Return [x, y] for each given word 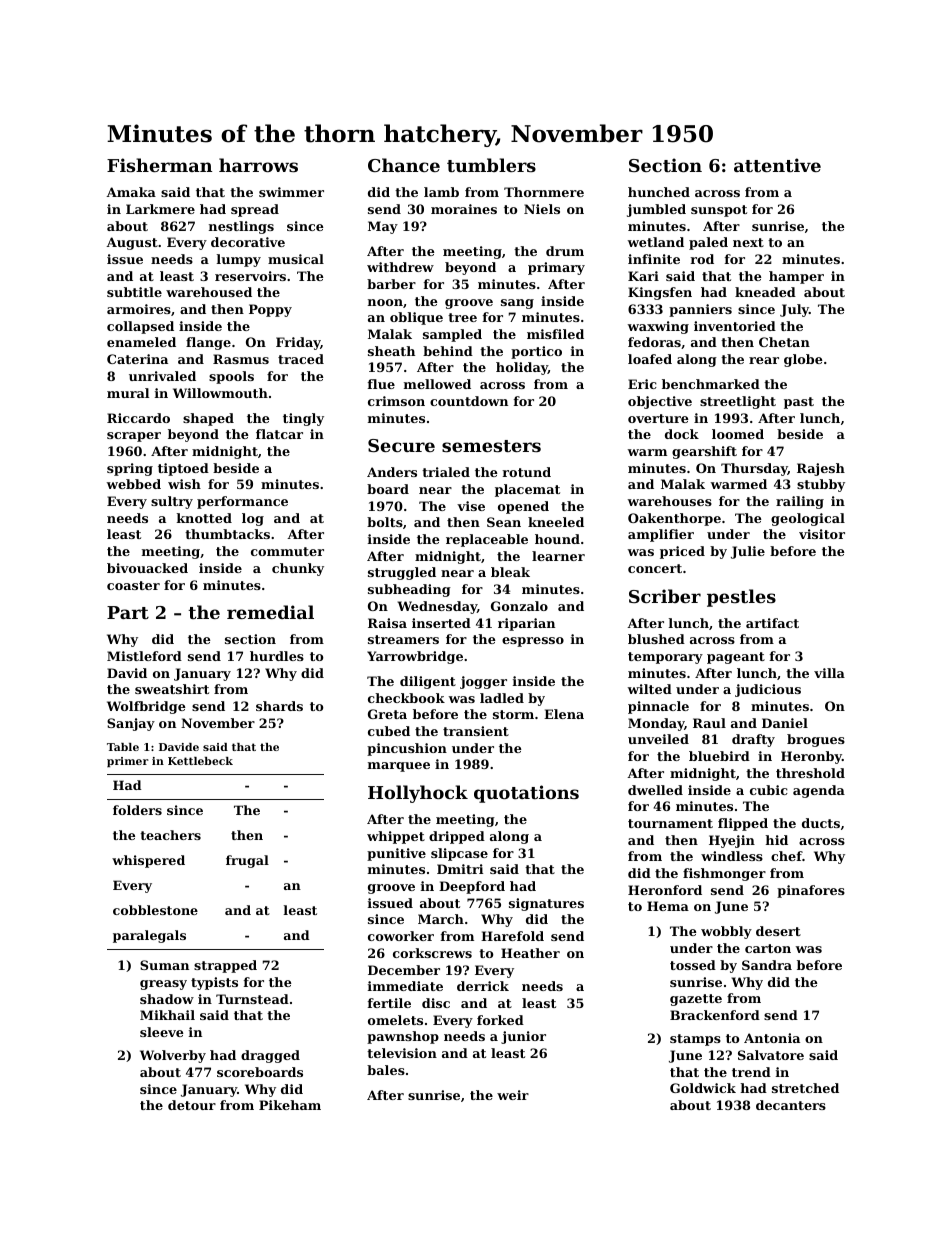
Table [123, 747]
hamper [796, 277]
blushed [656, 639]
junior [523, 1037]
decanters [791, 1105]
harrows [258, 165]
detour [192, 1105]
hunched [659, 192]
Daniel [785, 723]
